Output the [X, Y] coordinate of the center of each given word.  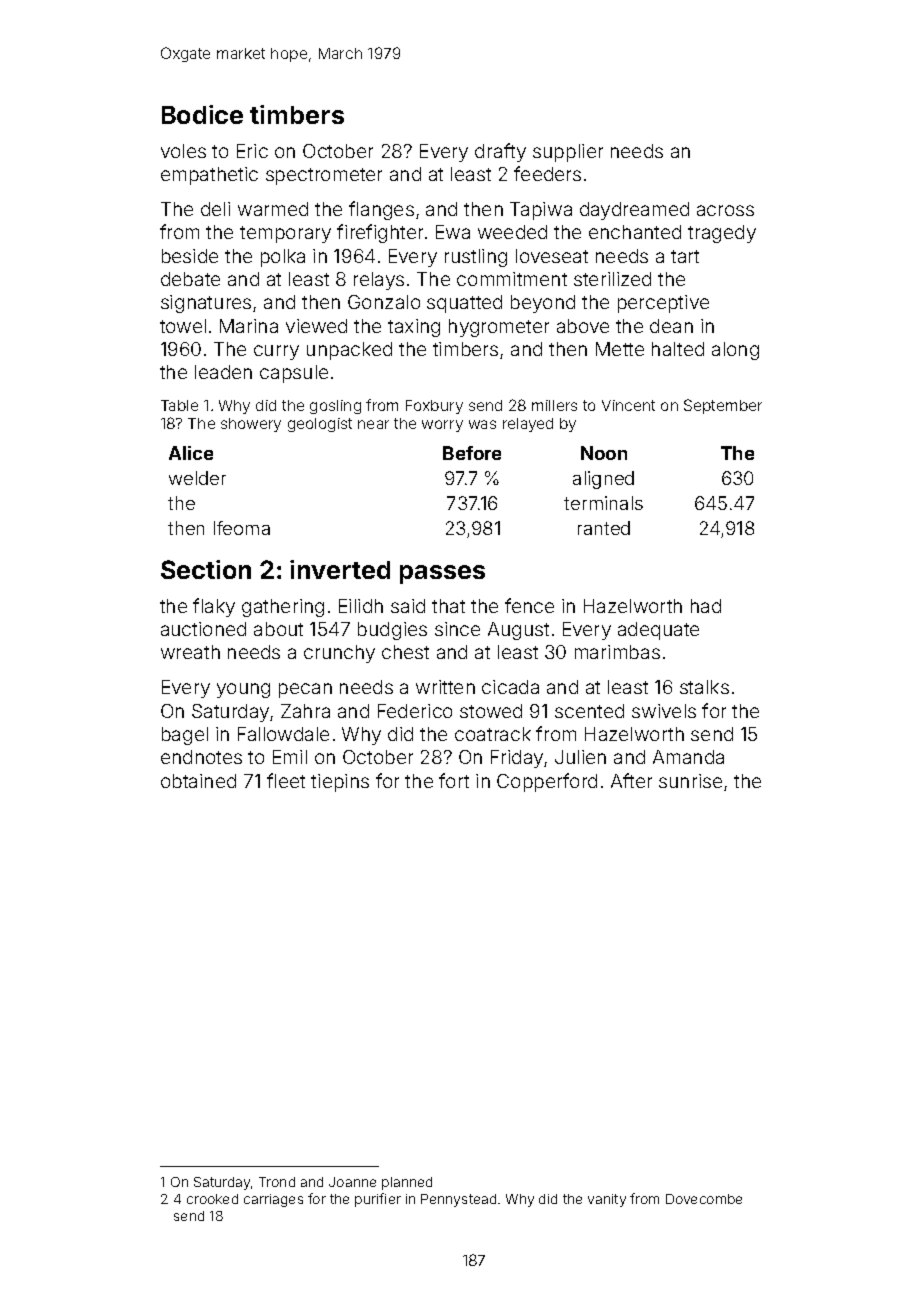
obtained [198, 781]
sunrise [690, 781]
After [631, 780]
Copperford [547, 782]
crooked [212, 1199]
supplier [568, 153]
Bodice [202, 114]
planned [407, 1183]
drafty [500, 152]
